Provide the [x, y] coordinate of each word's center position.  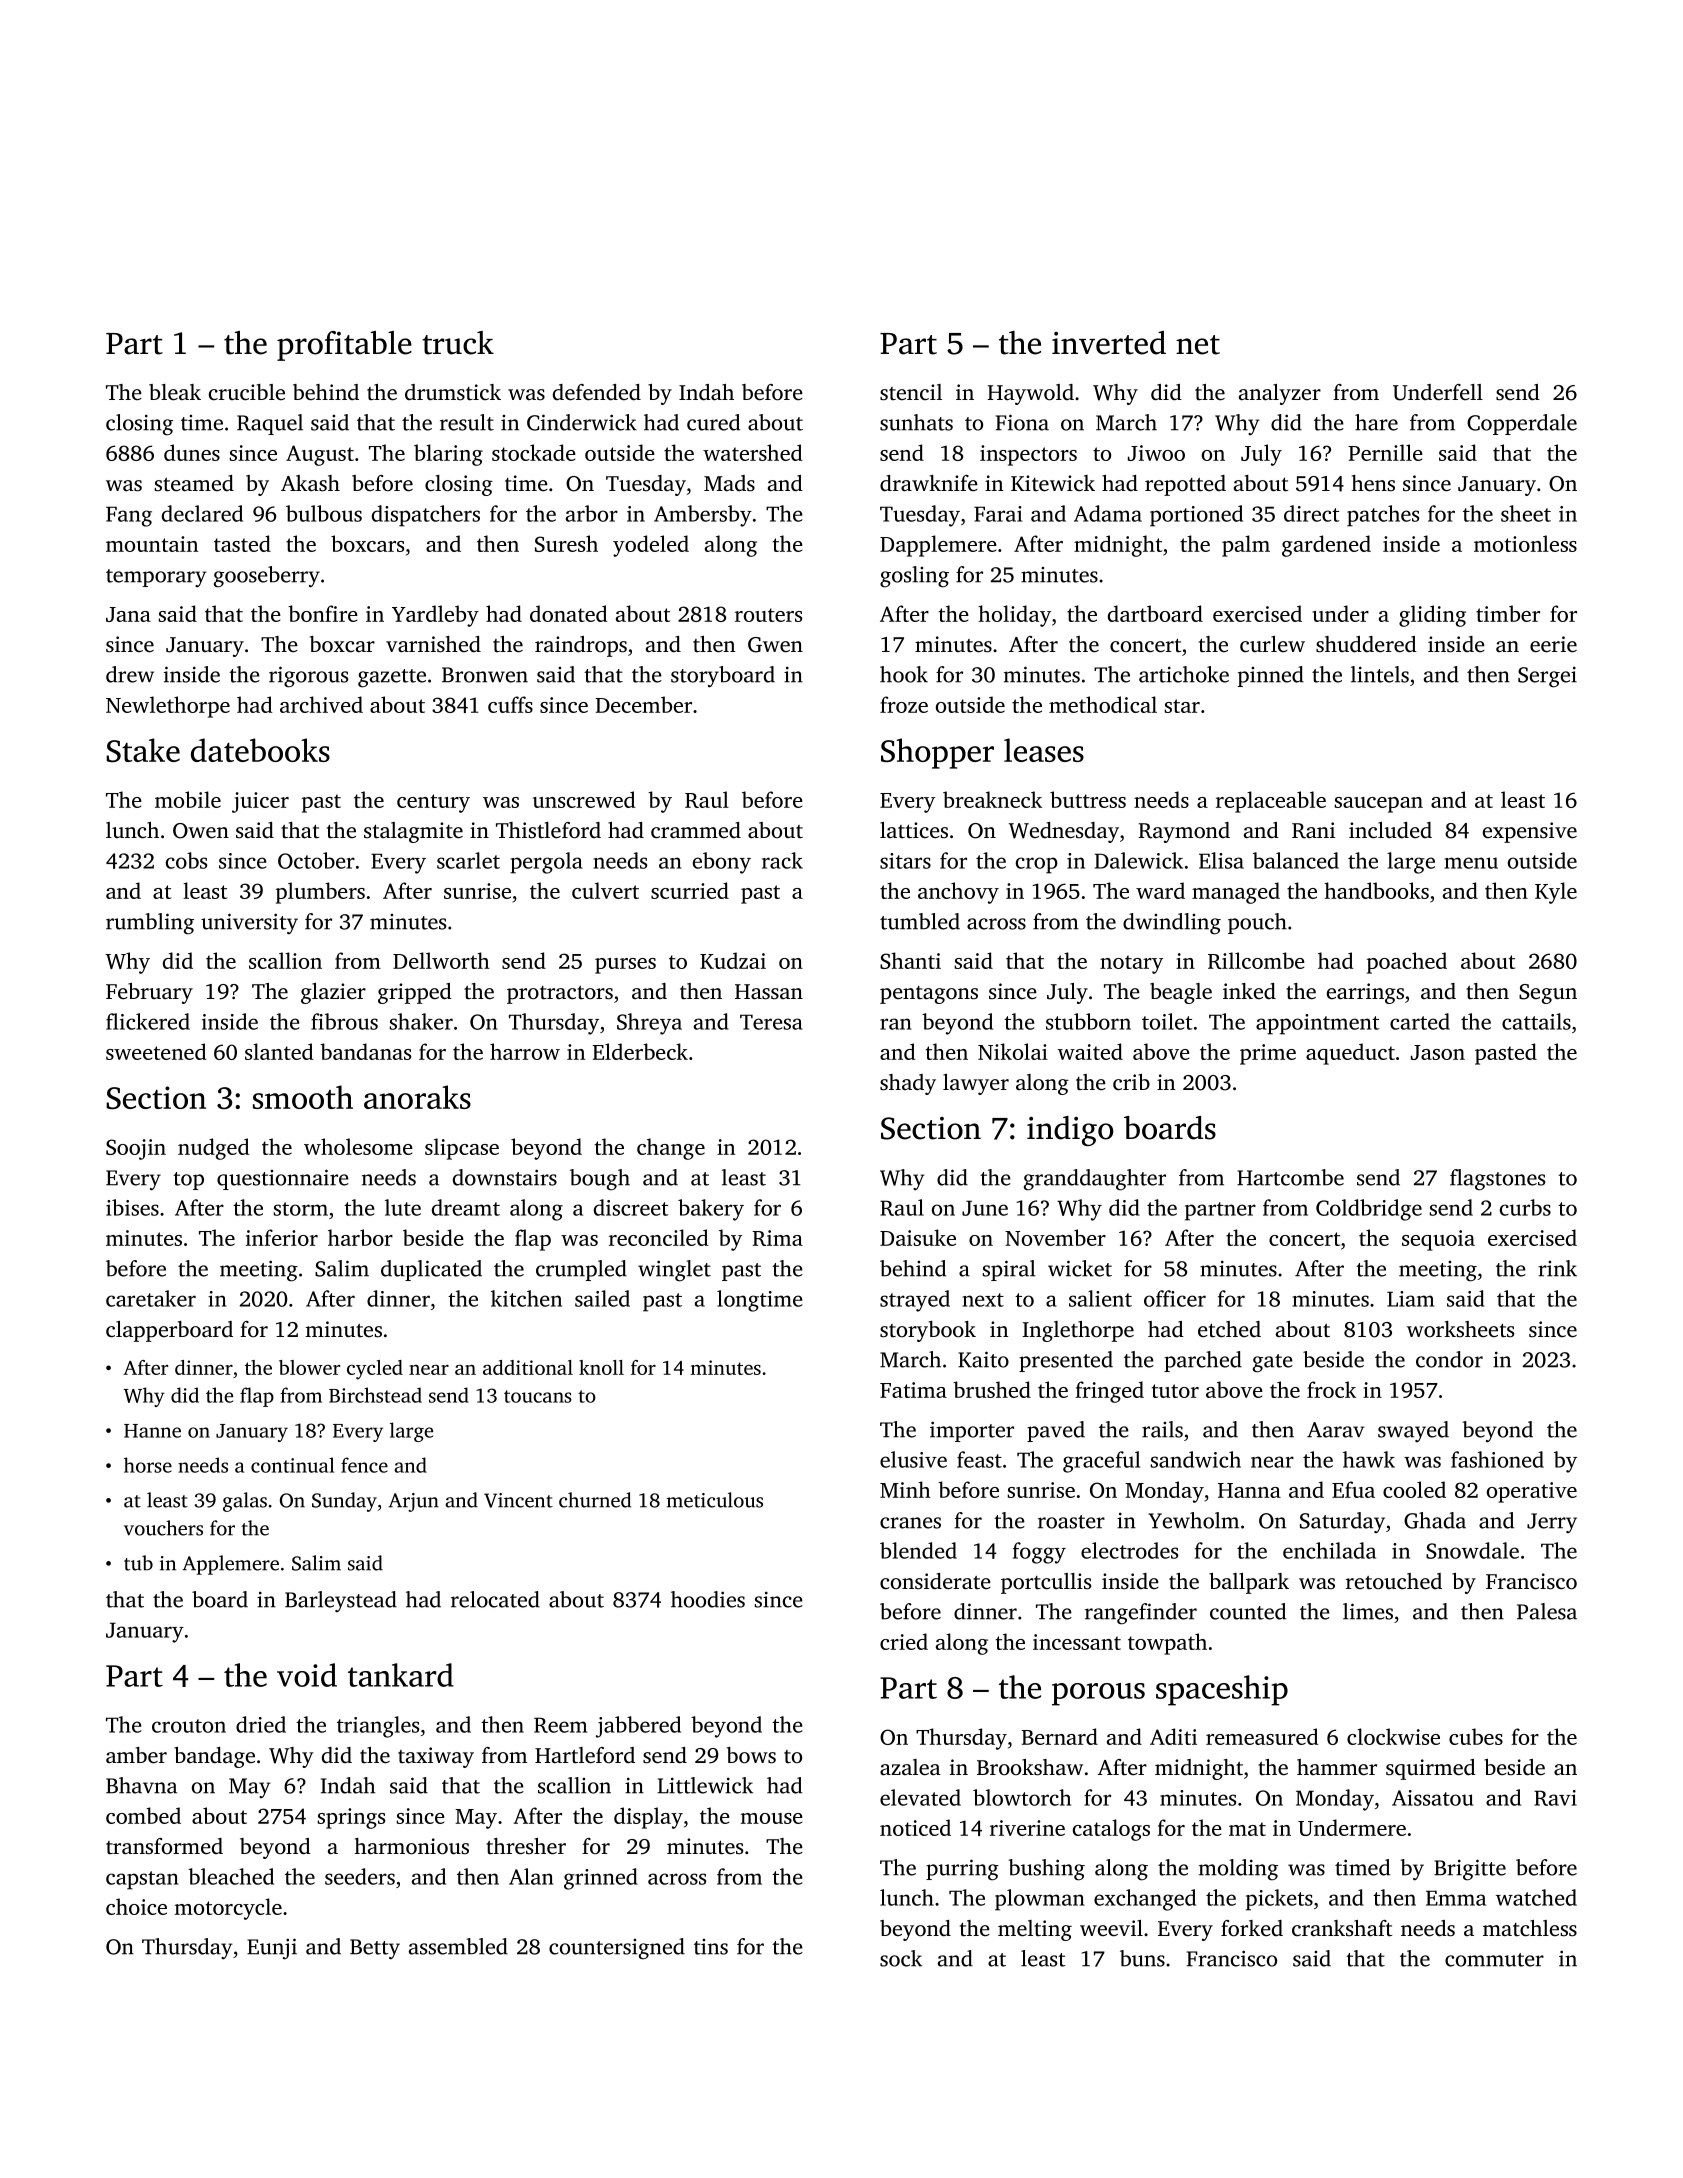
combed [143, 1815]
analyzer [1280, 394]
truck [458, 343]
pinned [1271, 676]
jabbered [638, 1727]
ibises [132, 1207]
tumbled [920, 921]
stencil [911, 392]
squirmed [1431, 1769]
